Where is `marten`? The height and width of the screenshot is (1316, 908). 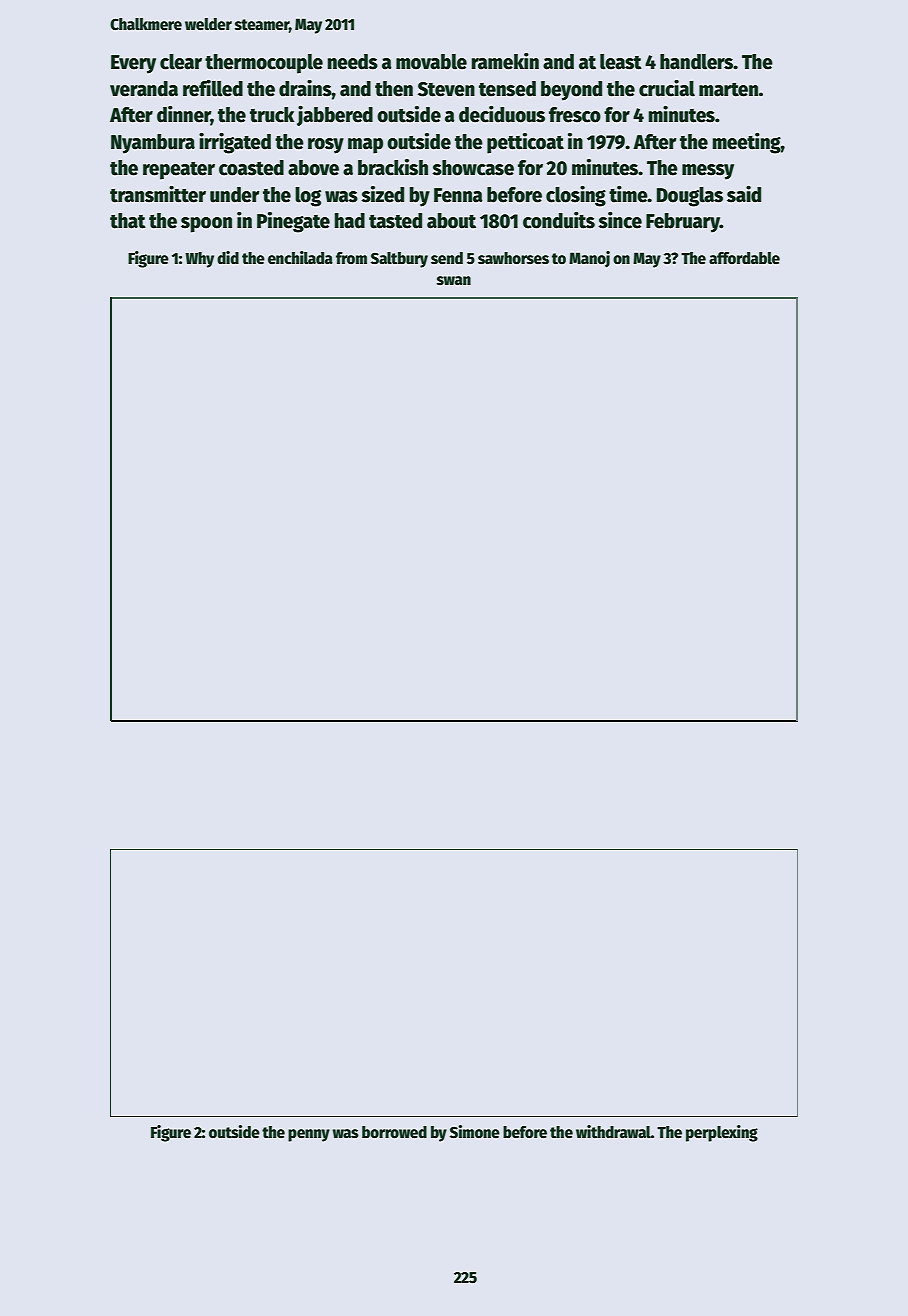 marten is located at coordinates (728, 90).
